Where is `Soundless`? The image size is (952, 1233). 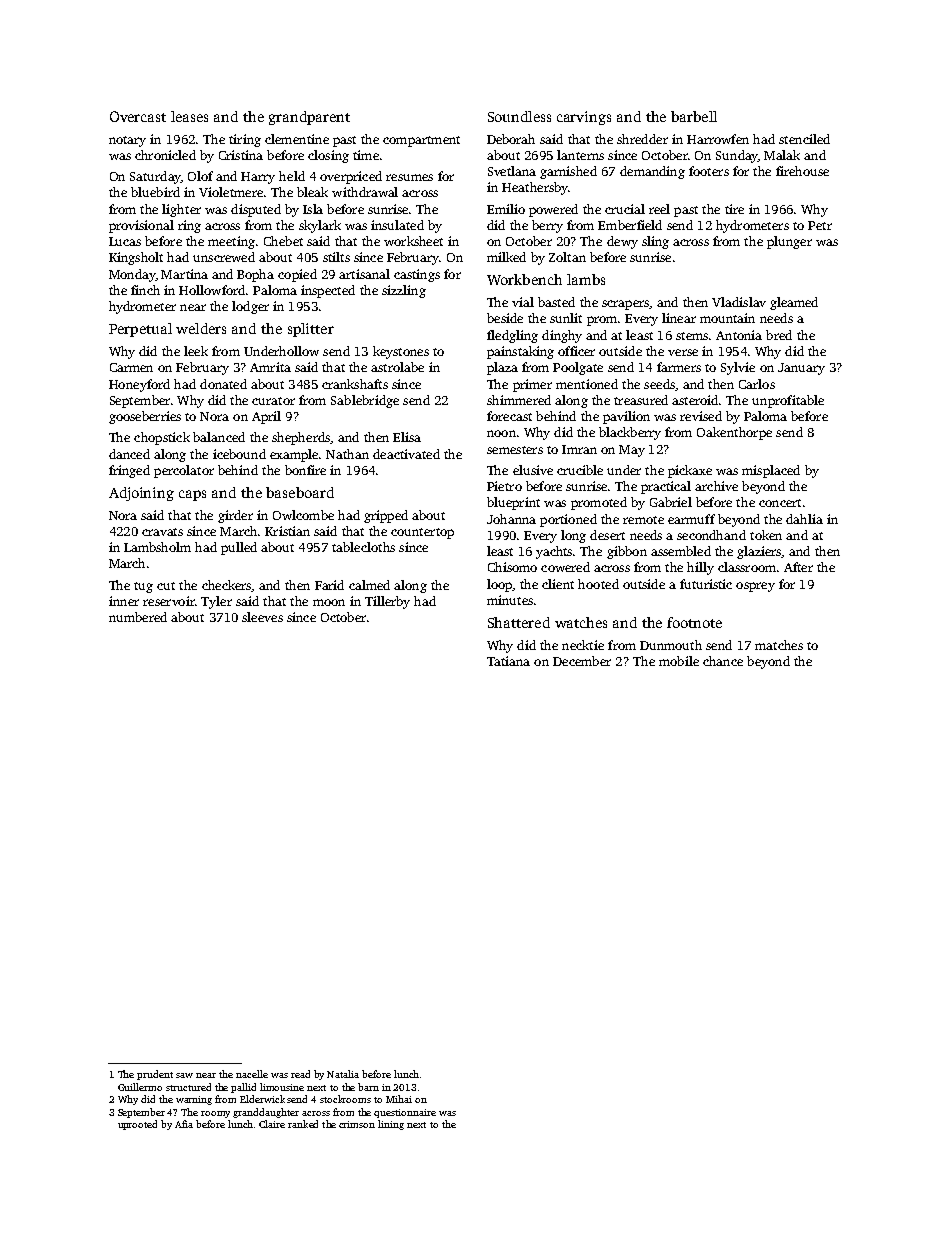 Soundless is located at coordinates (519, 116).
